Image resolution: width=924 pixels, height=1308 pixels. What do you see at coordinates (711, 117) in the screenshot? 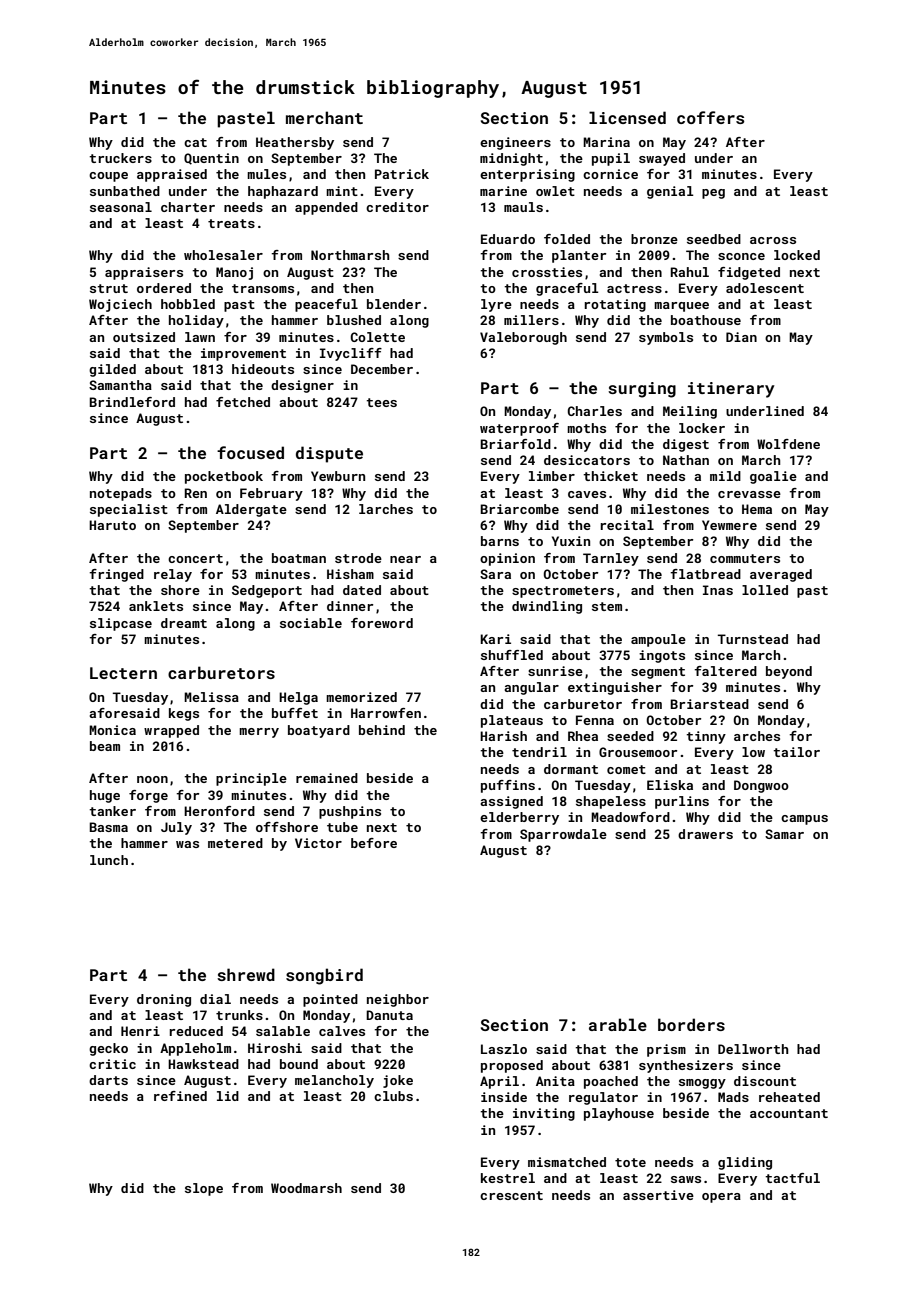
I see `coffers` at bounding box center [711, 117].
